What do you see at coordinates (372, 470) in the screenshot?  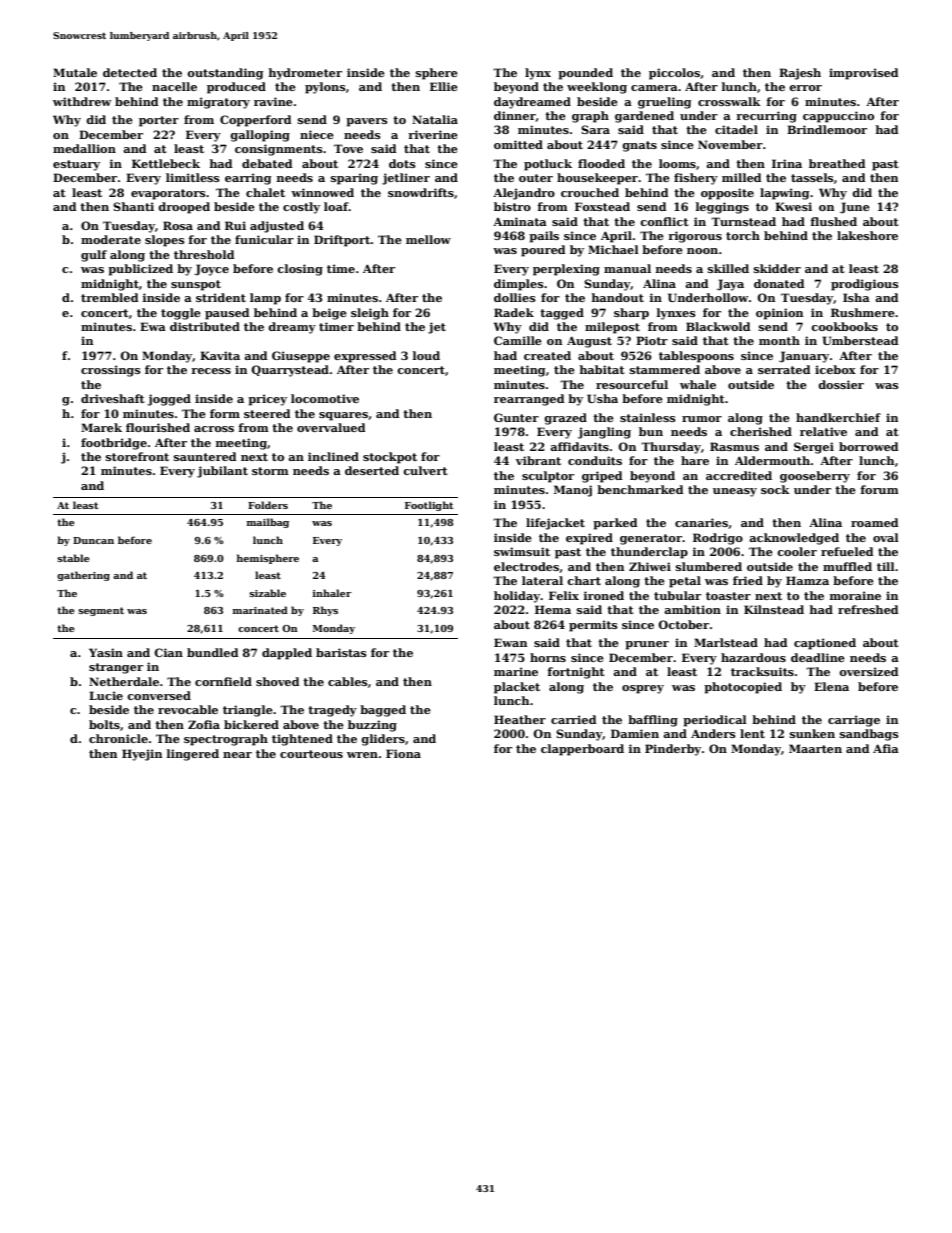 I see `deserted` at bounding box center [372, 470].
